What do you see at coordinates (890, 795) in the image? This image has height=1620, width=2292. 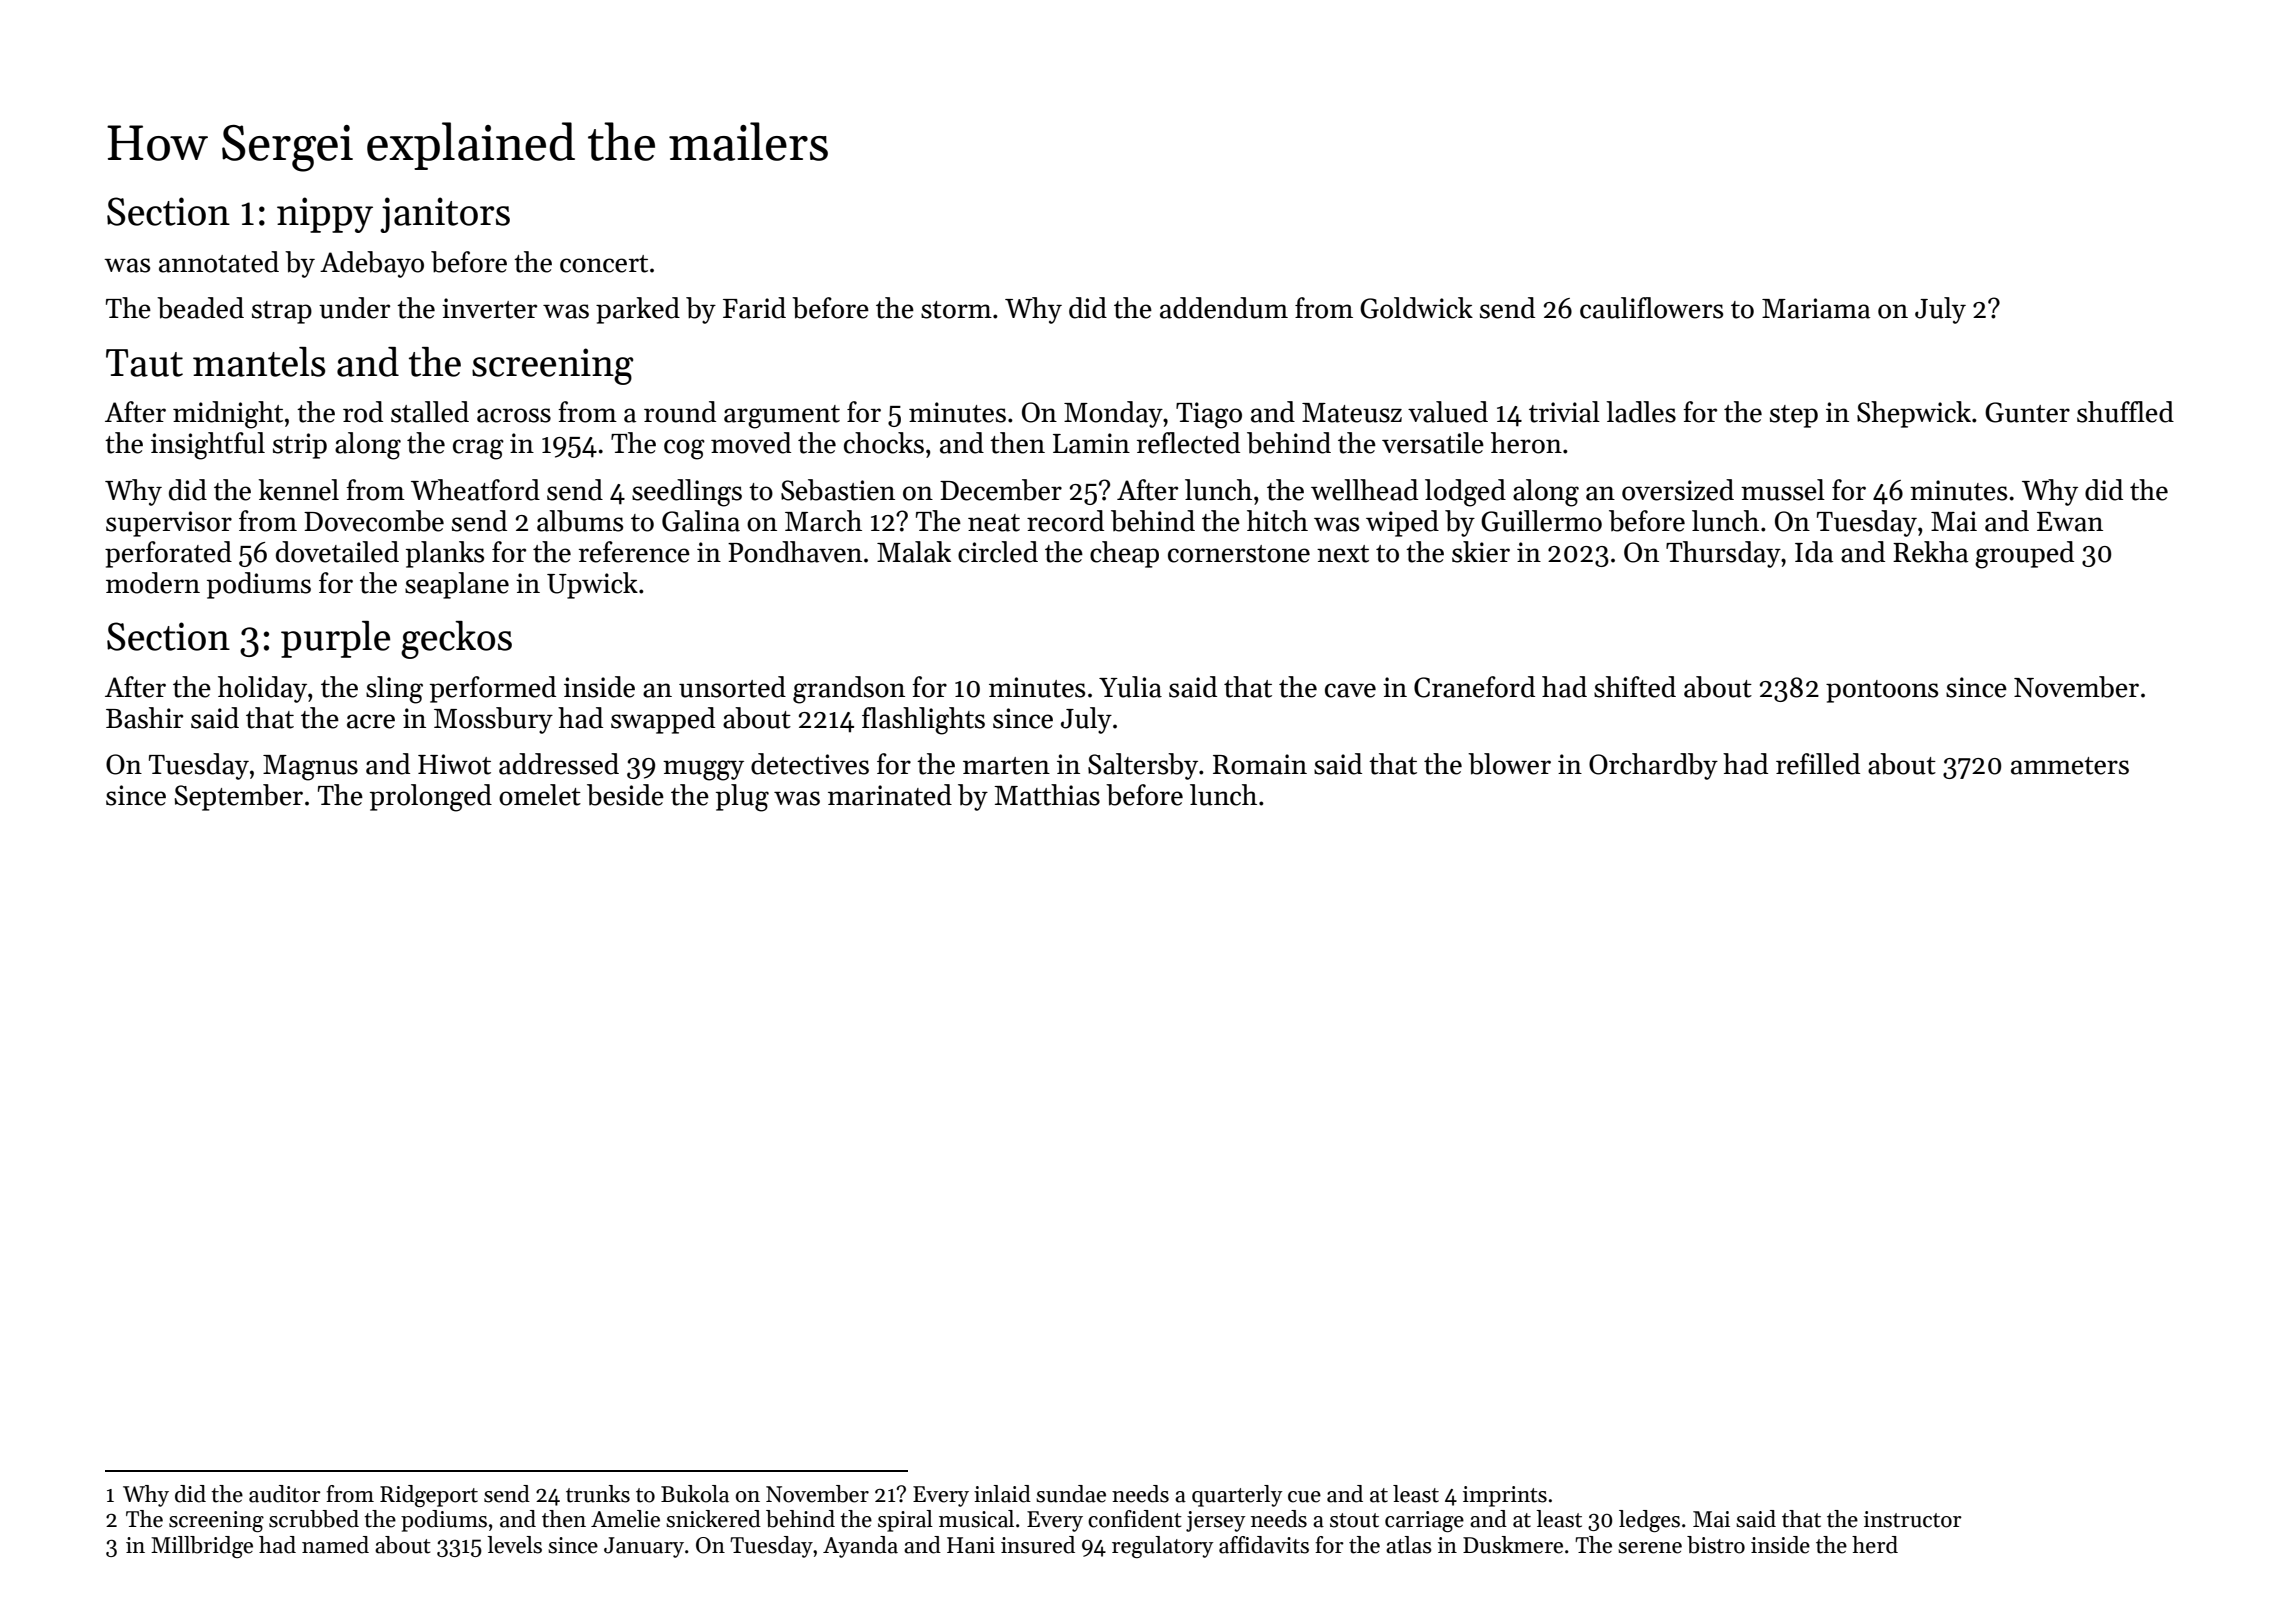 I see `marinated` at bounding box center [890, 795].
